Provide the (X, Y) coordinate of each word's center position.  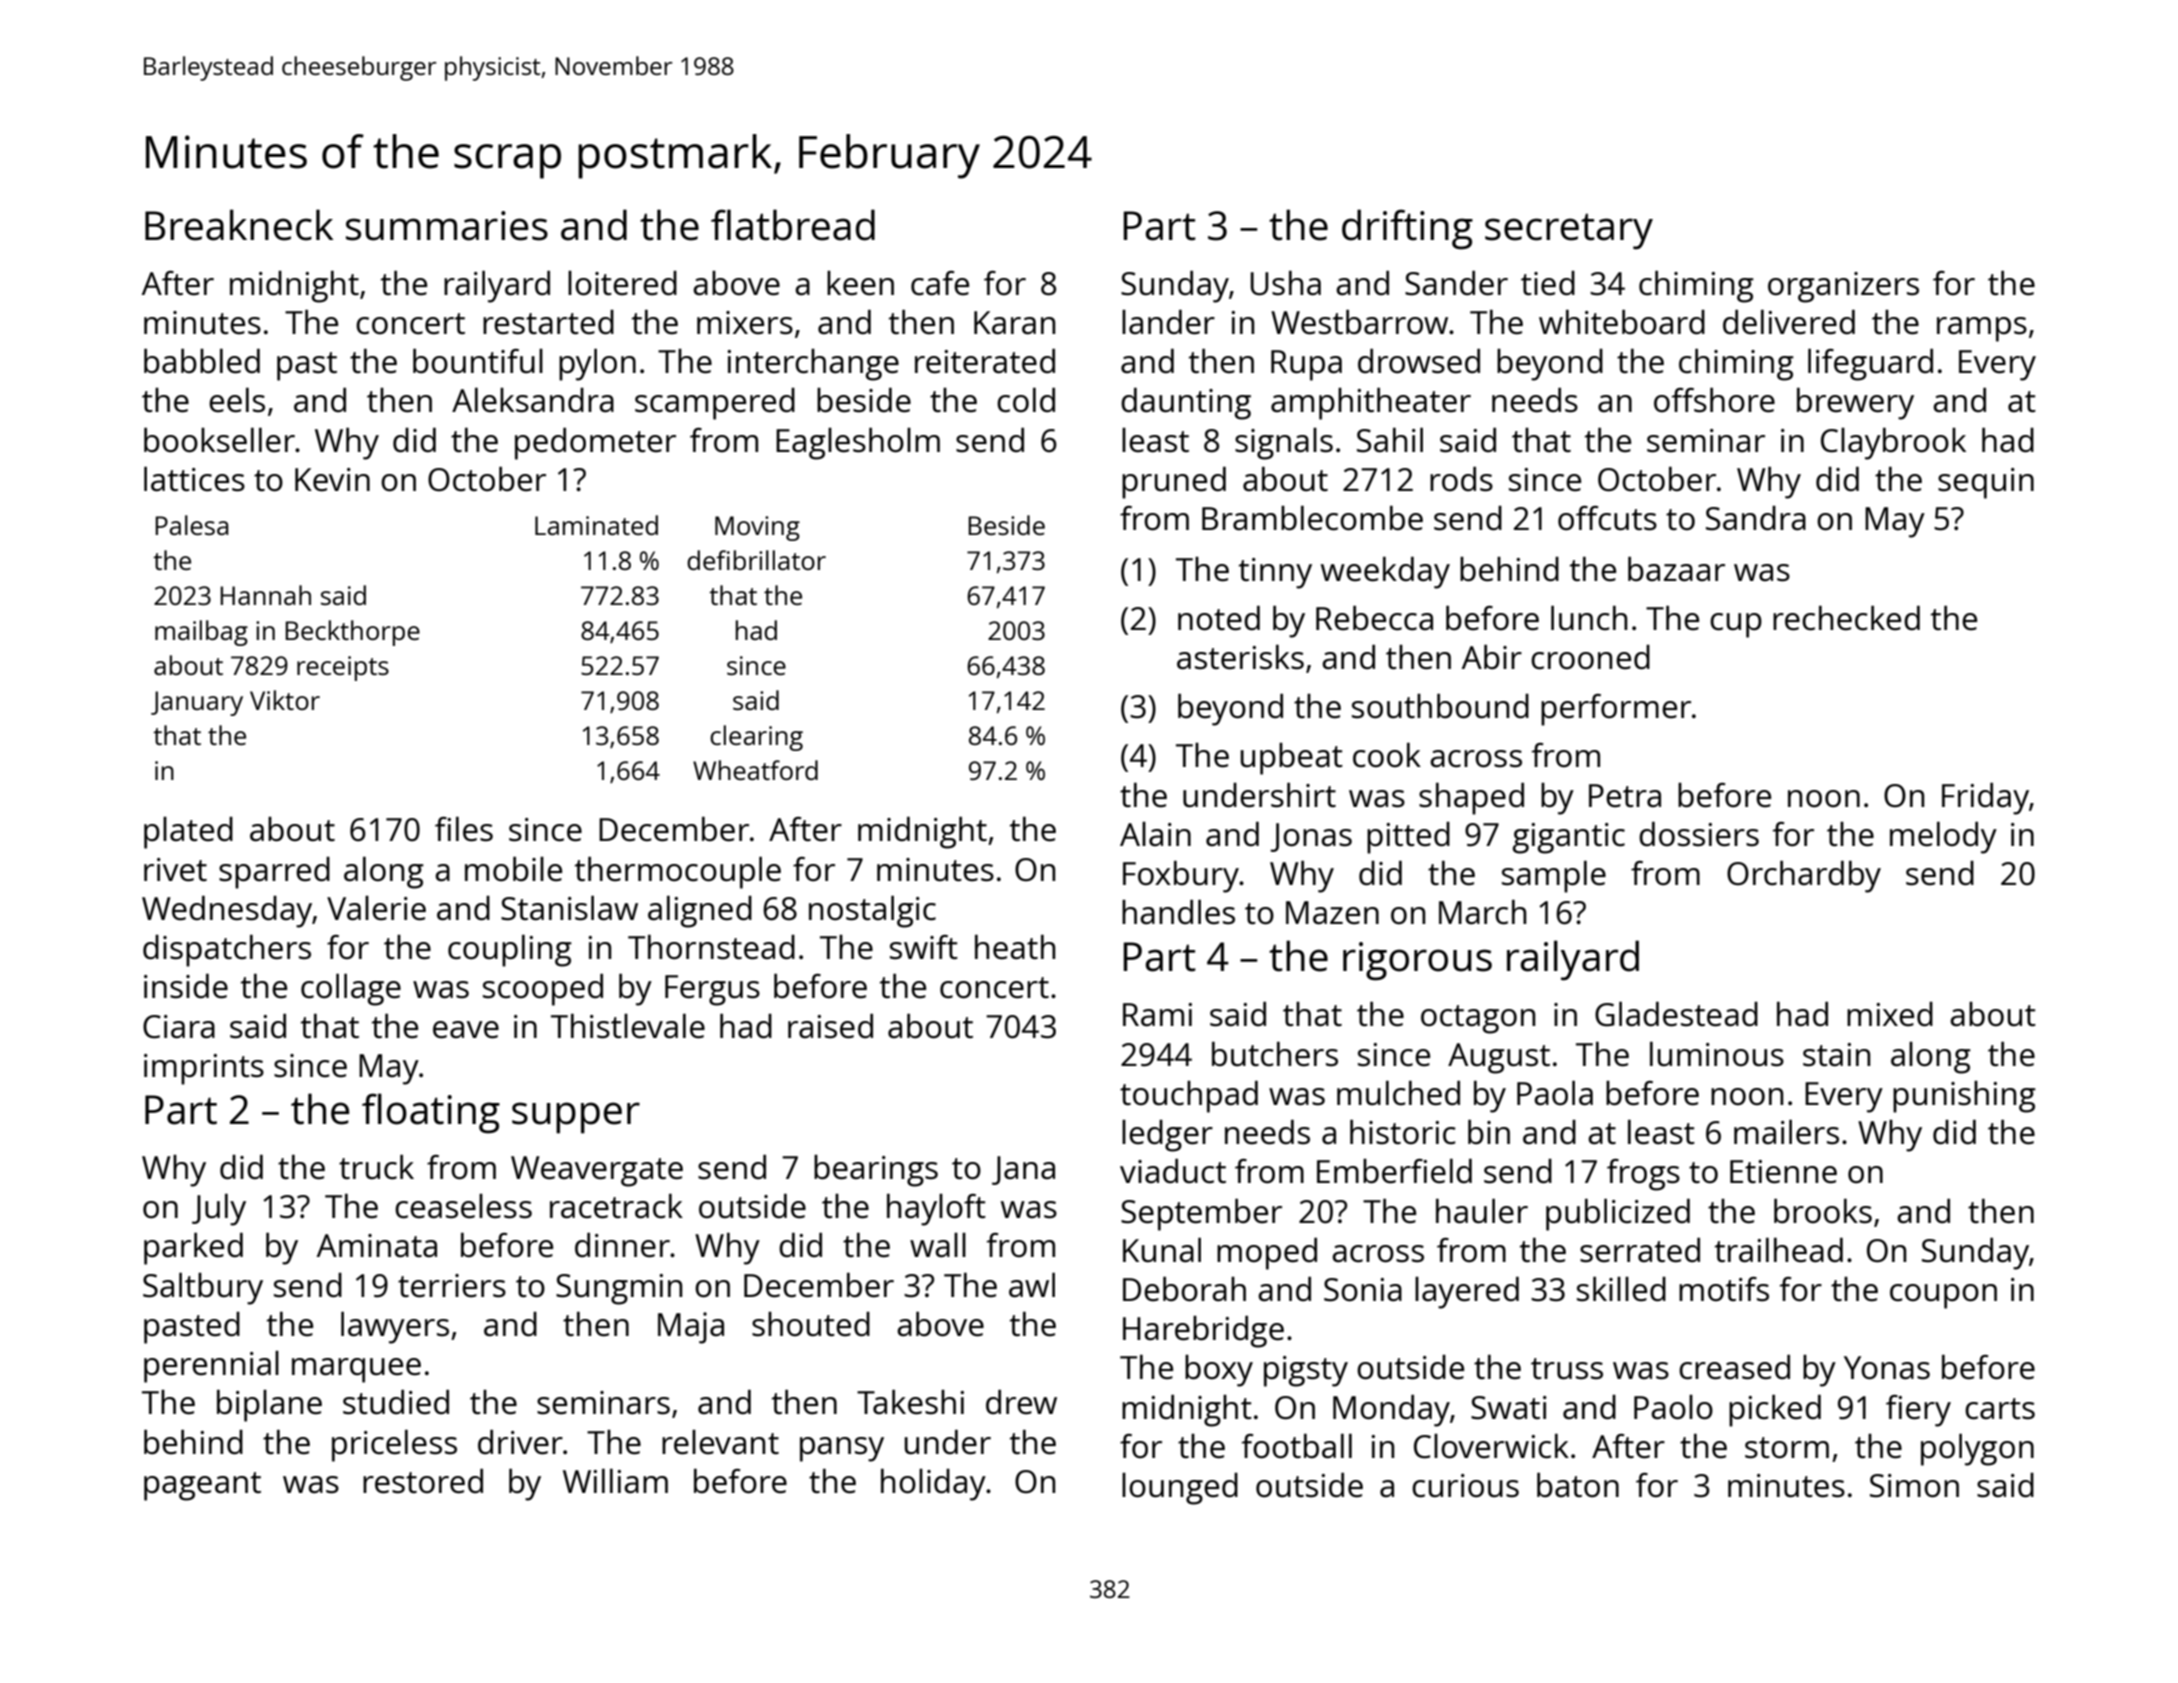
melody (1943, 838)
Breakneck (239, 225)
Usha (1286, 283)
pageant (202, 1486)
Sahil (1390, 440)
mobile (513, 869)
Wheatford (755, 770)
